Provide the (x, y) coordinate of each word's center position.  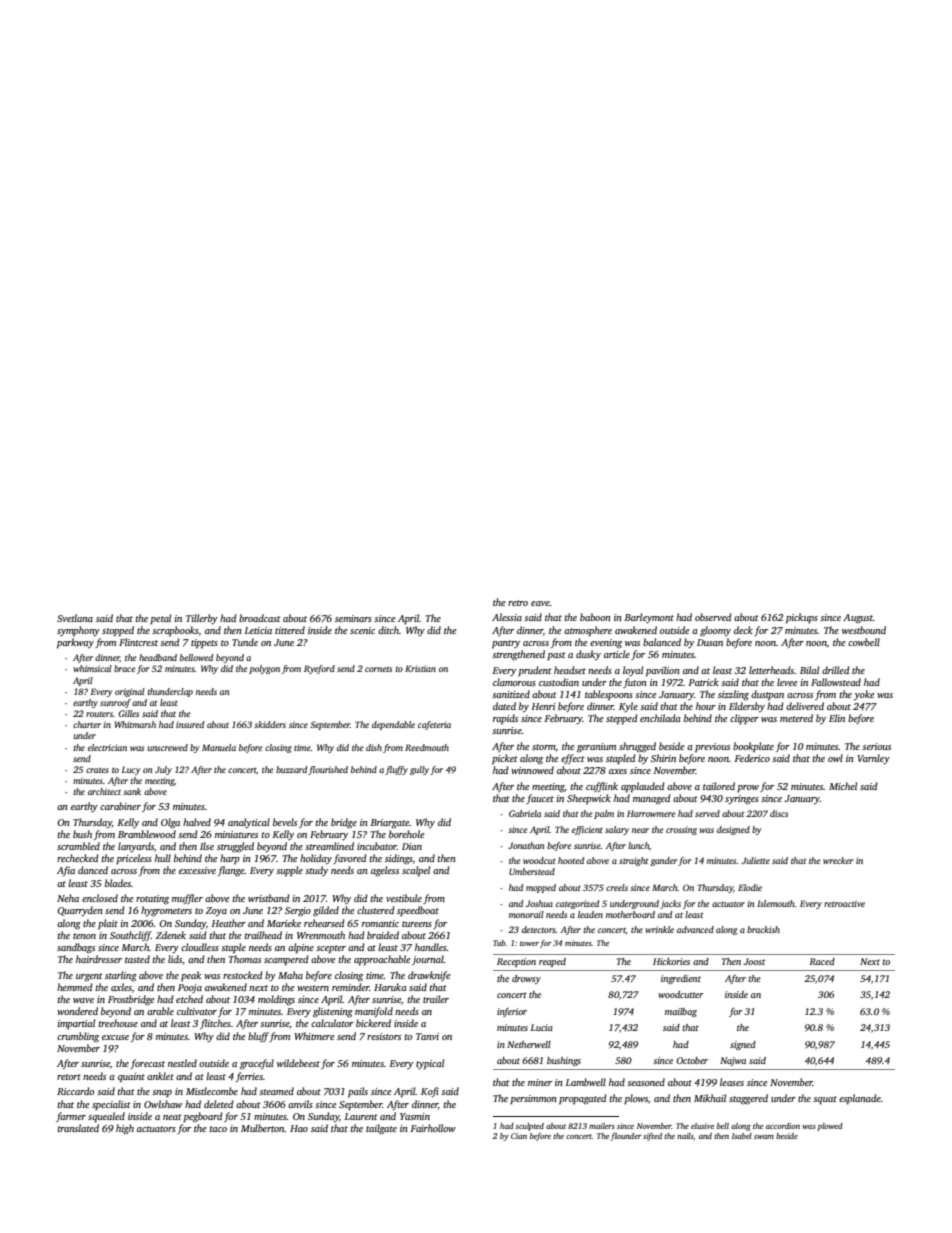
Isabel (742, 1136)
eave (540, 603)
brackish (763, 929)
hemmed (75, 987)
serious (876, 746)
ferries (249, 1077)
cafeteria (434, 725)
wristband (269, 898)
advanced (695, 929)
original (130, 692)
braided (383, 935)
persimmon (533, 1099)
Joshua (539, 903)
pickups (802, 618)
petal (160, 619)
